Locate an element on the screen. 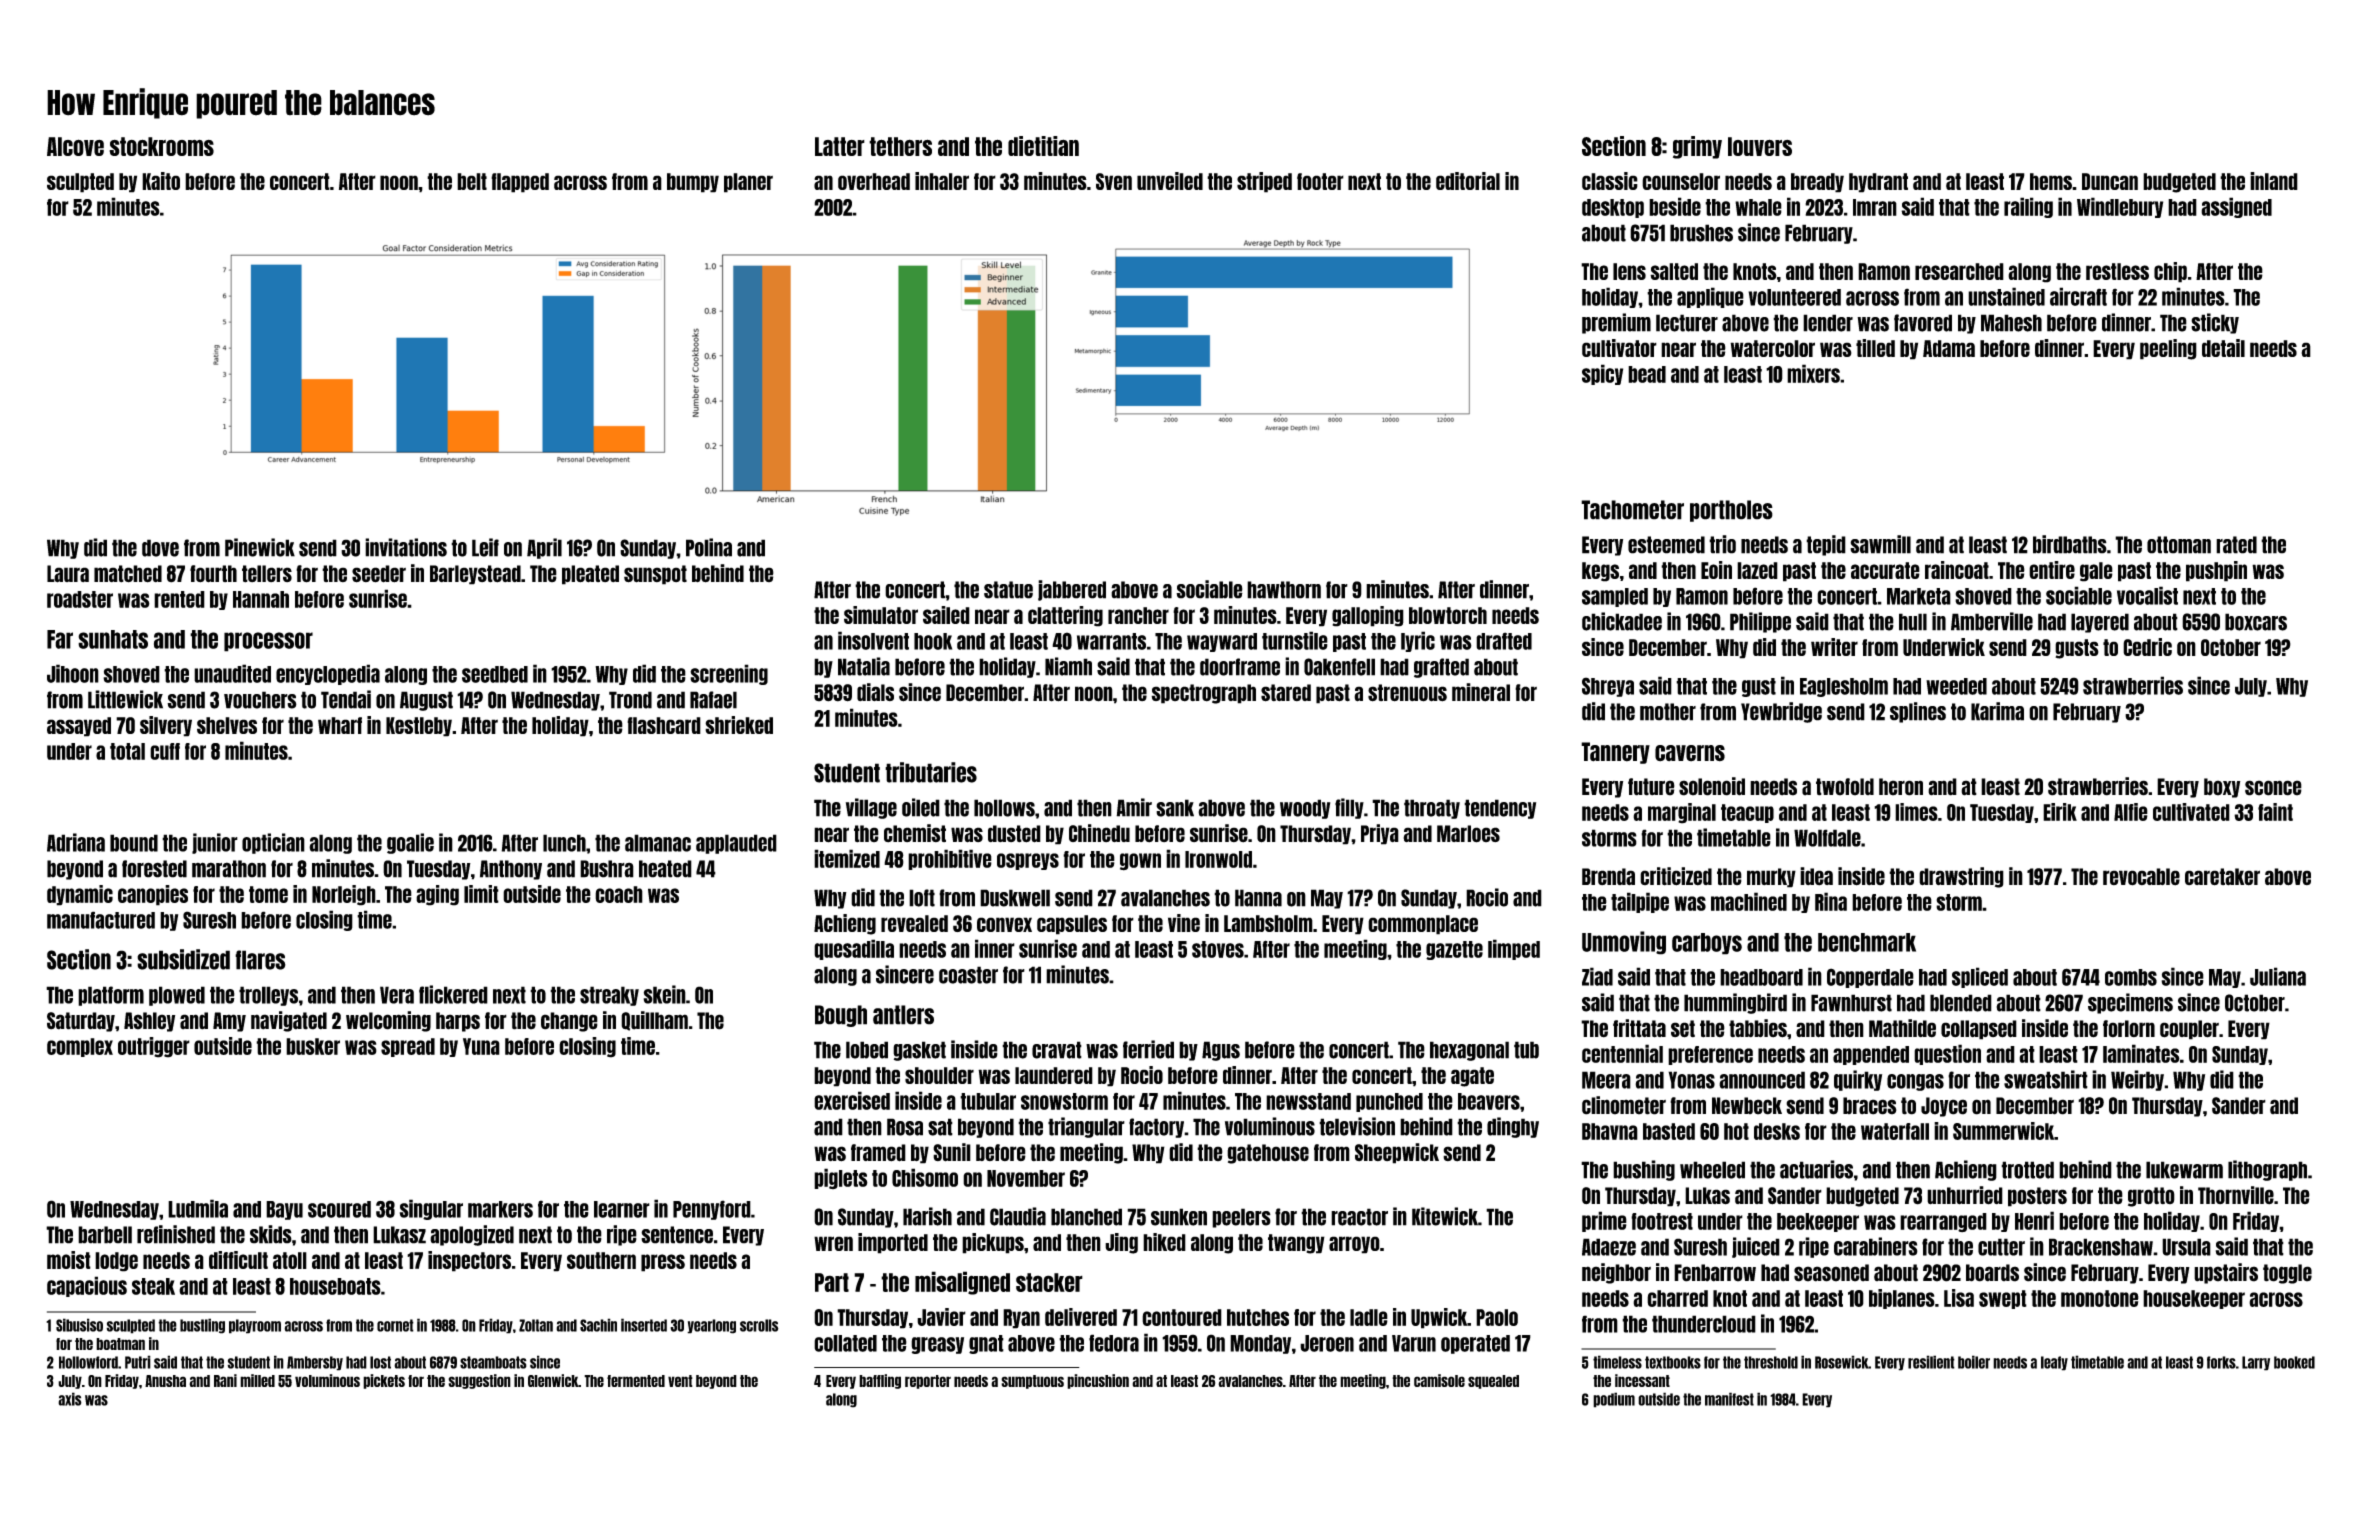 The image size is (2365, 1530). hawthorn is located at coordinates (1284, 590).
